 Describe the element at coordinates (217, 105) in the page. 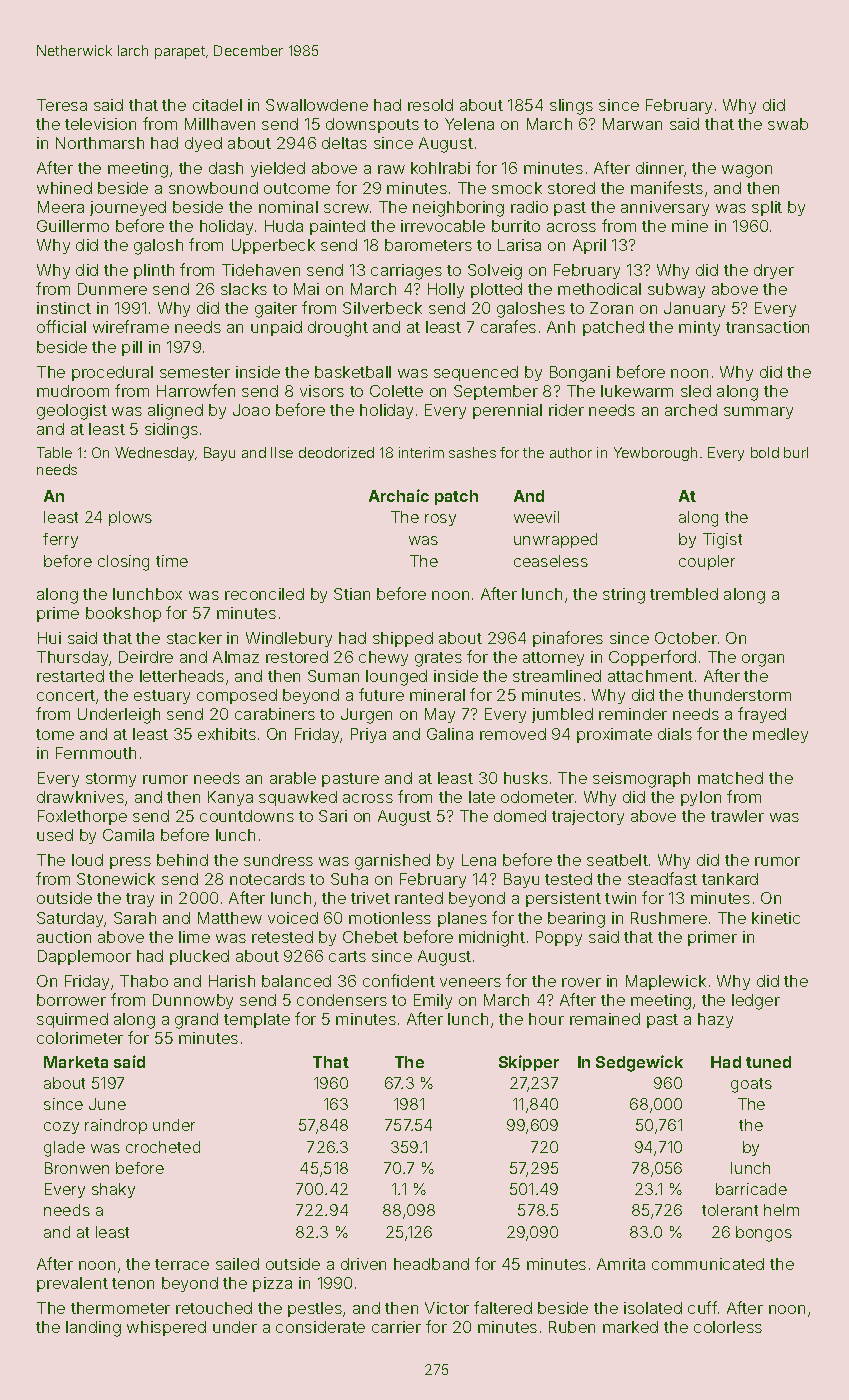

I see `citadel` at that location.
